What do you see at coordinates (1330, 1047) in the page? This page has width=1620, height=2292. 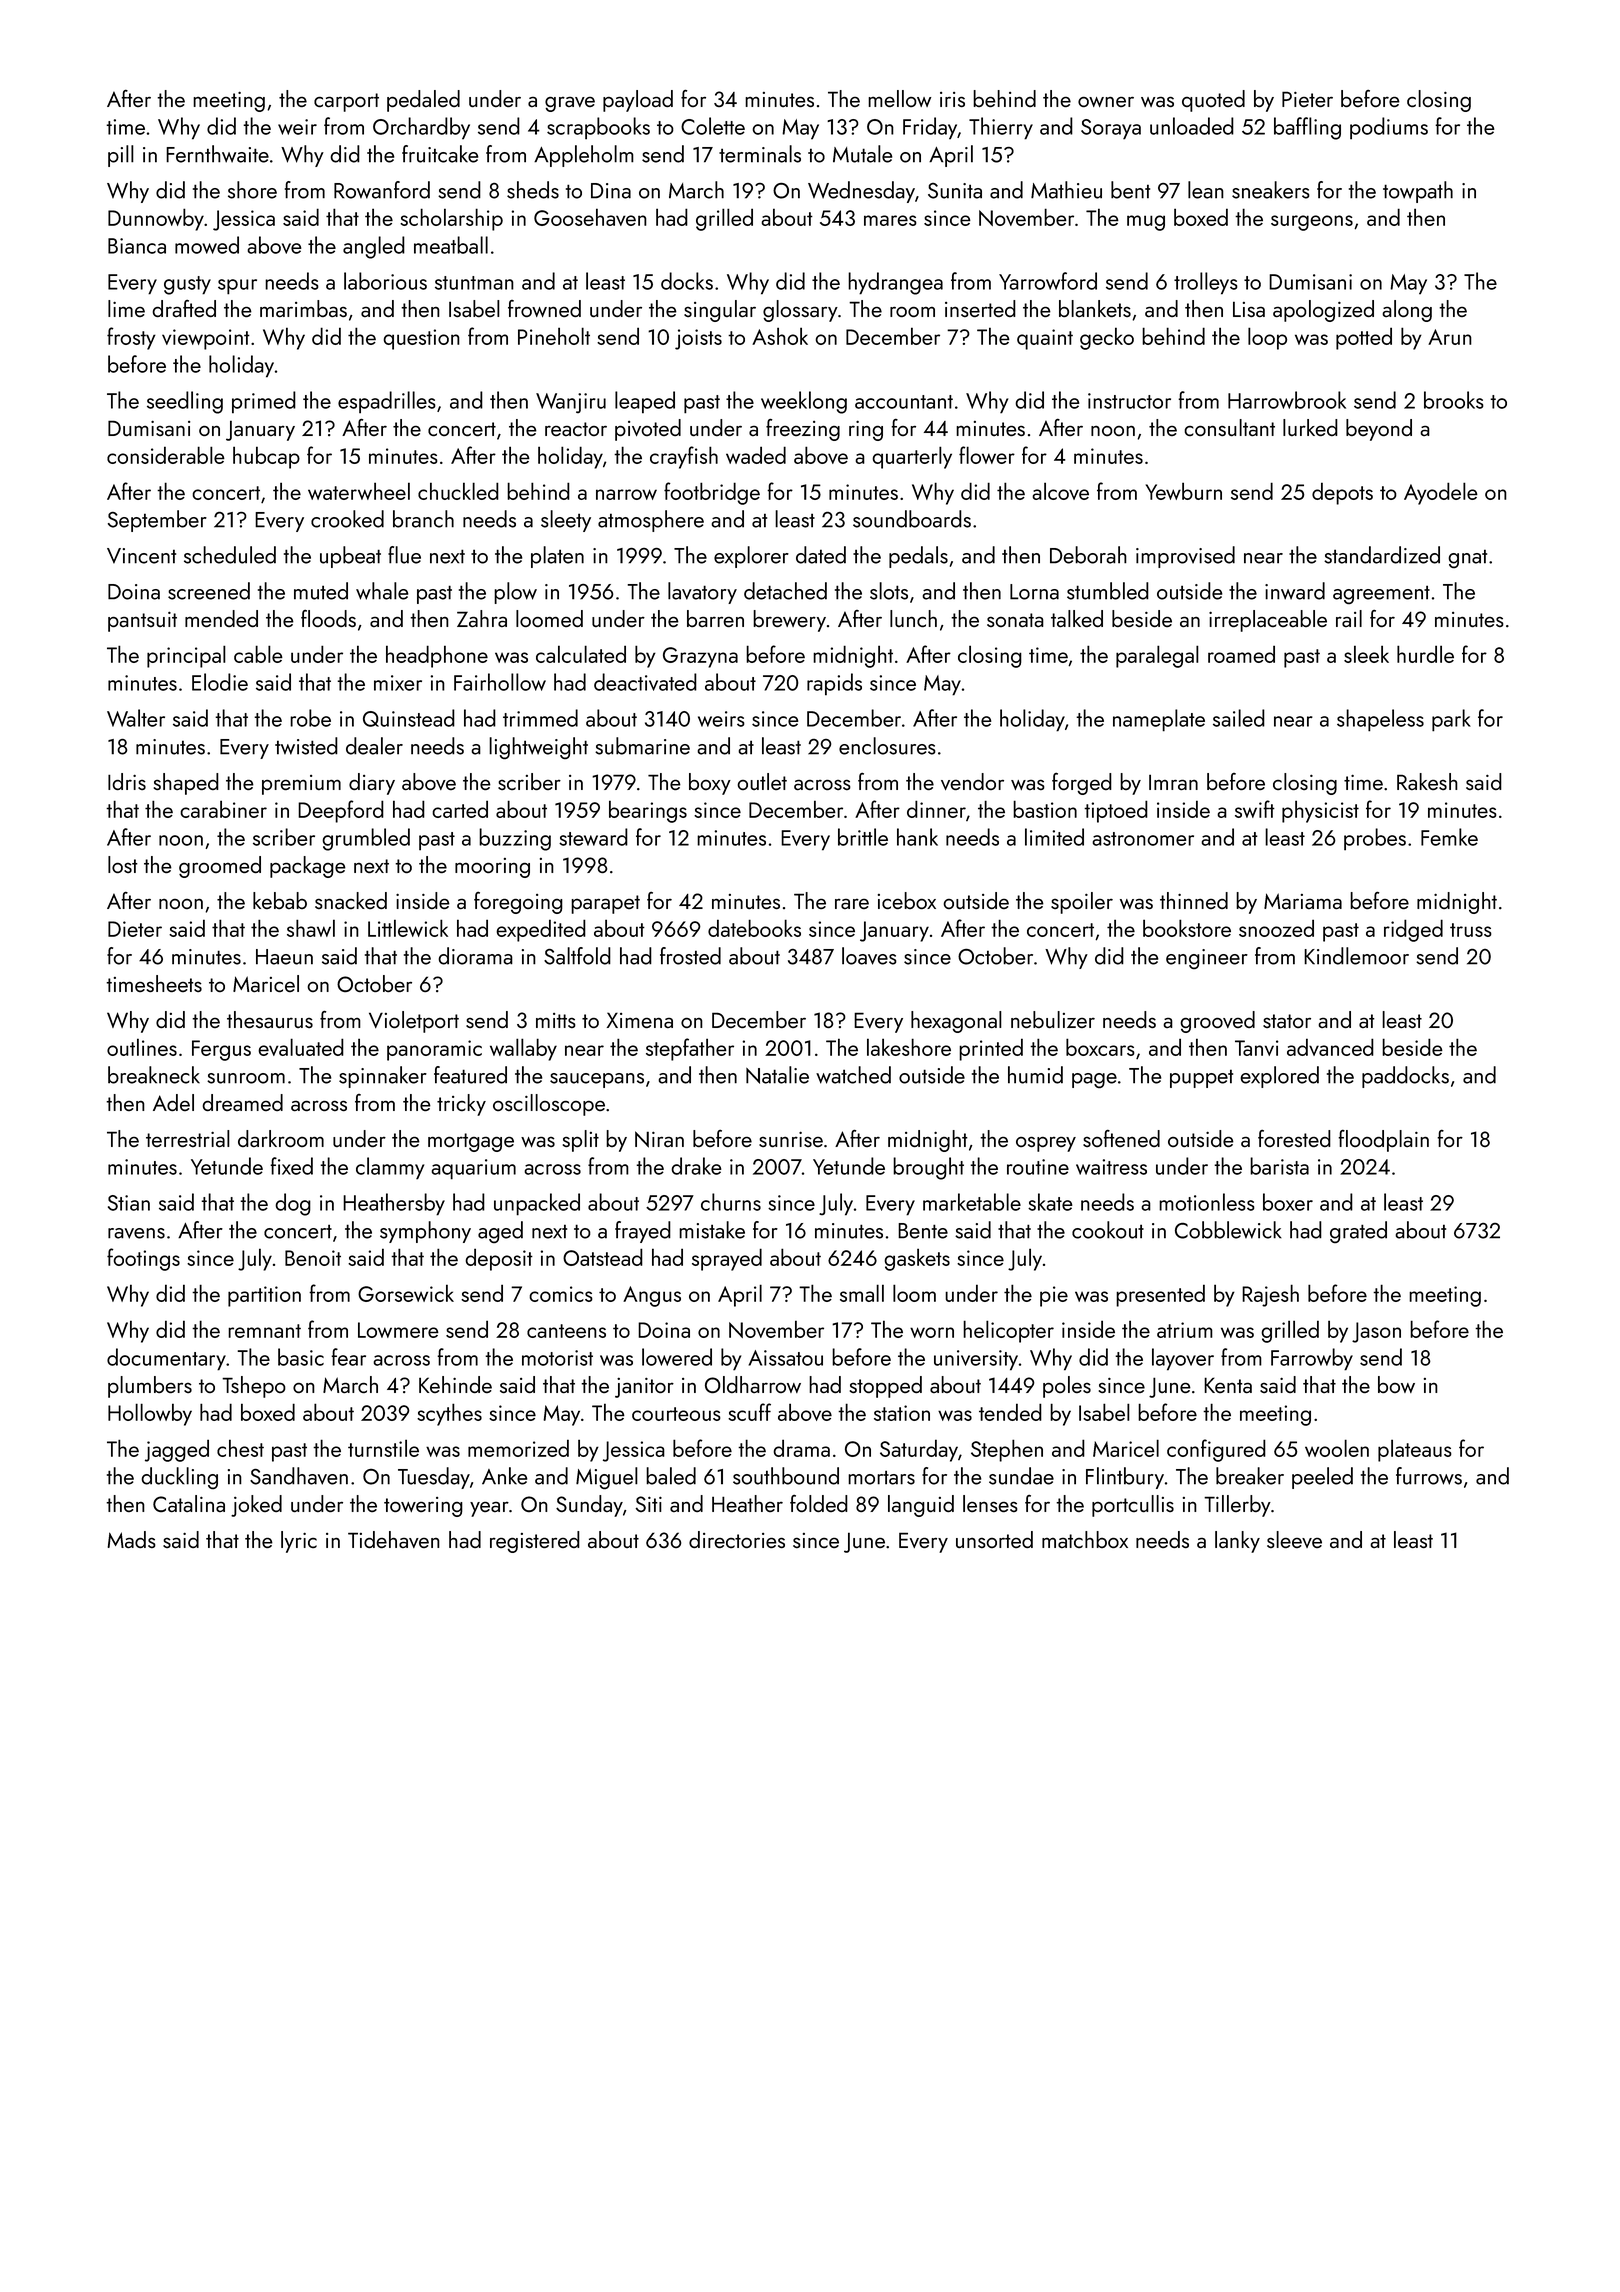 I see `advanced` at bounding box center [1330, 1047].
